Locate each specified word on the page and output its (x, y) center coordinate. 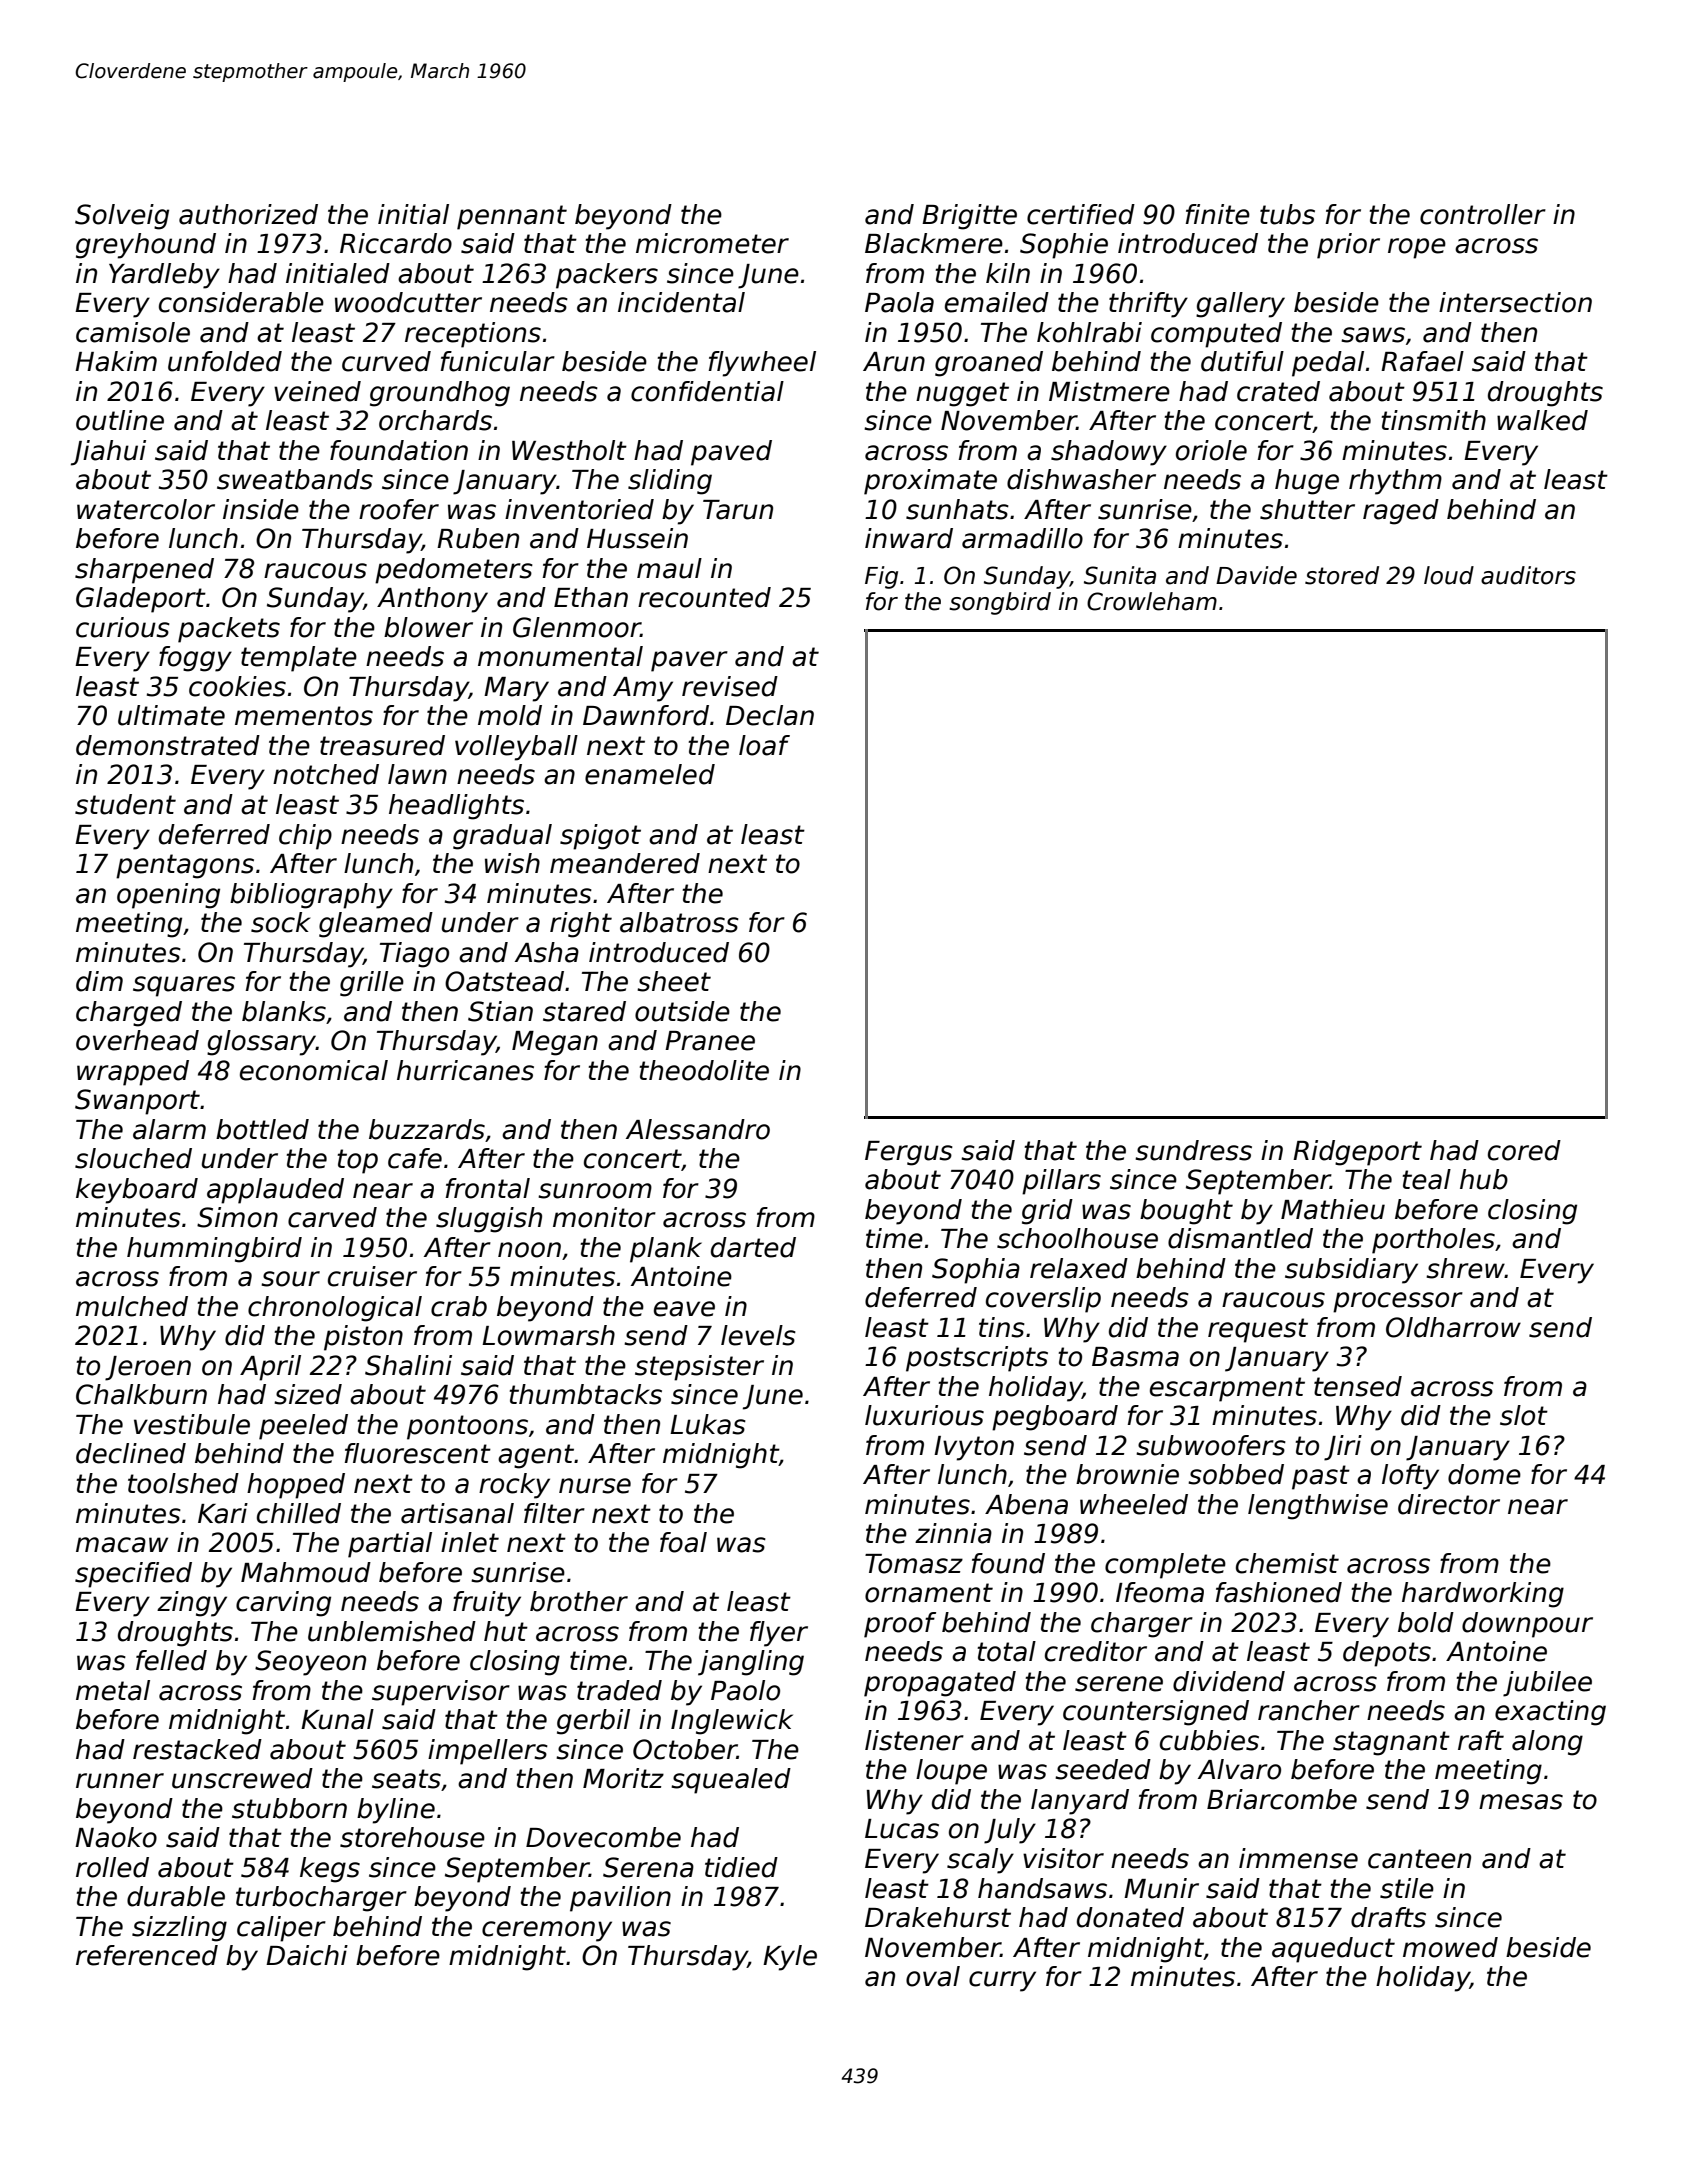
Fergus (909, 1153)
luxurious (924, 1415)
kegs (330, 1870)
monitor (604, 1217)
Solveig (122, 217)
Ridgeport (1357, 1153)
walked (1542, 420)
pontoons (467, 1427)
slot (1524, 1415)
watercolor (146, 509)
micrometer (712, 243)
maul (669, 568)
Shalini (408, 1365)
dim (99, 981)
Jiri (1343, 1448)
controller (1483, 214)
